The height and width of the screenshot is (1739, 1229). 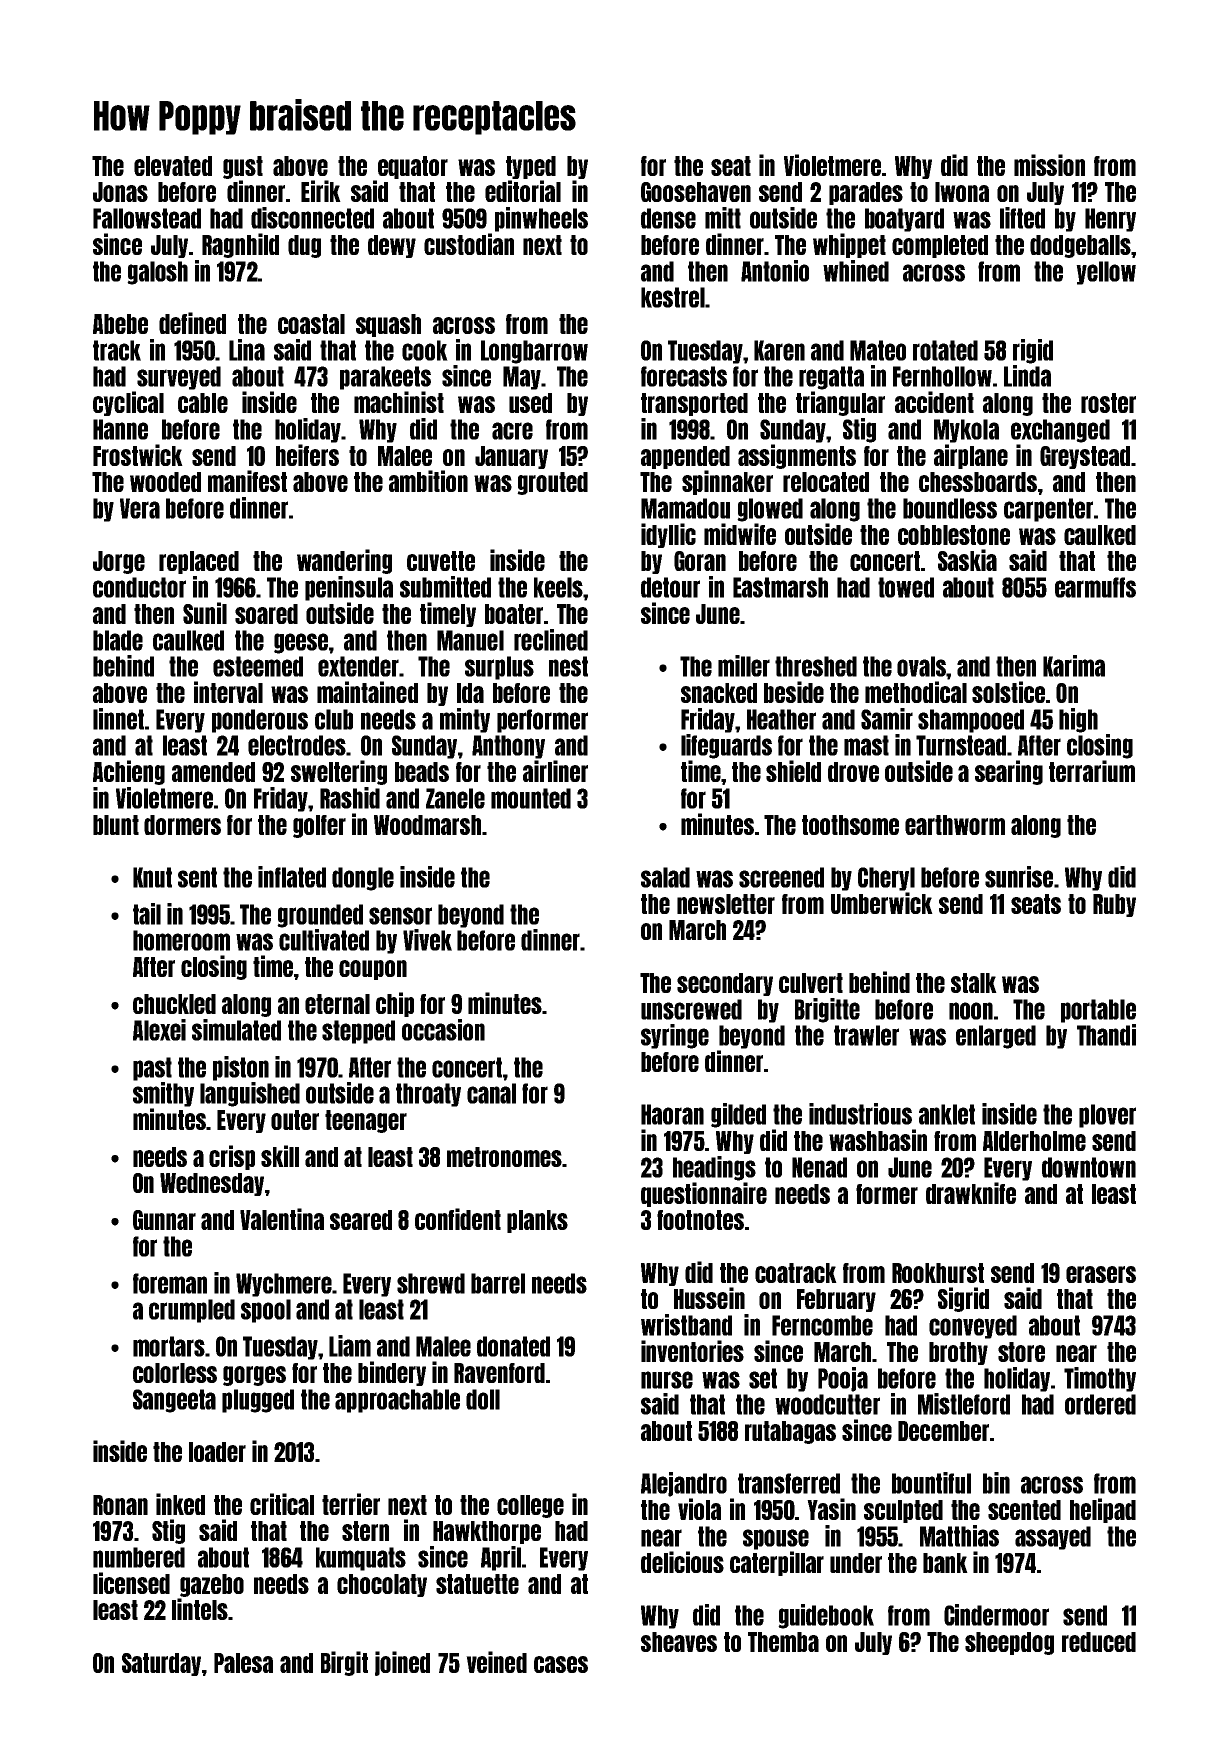 I want to click on industrious, so click(x=860, y=1114).
